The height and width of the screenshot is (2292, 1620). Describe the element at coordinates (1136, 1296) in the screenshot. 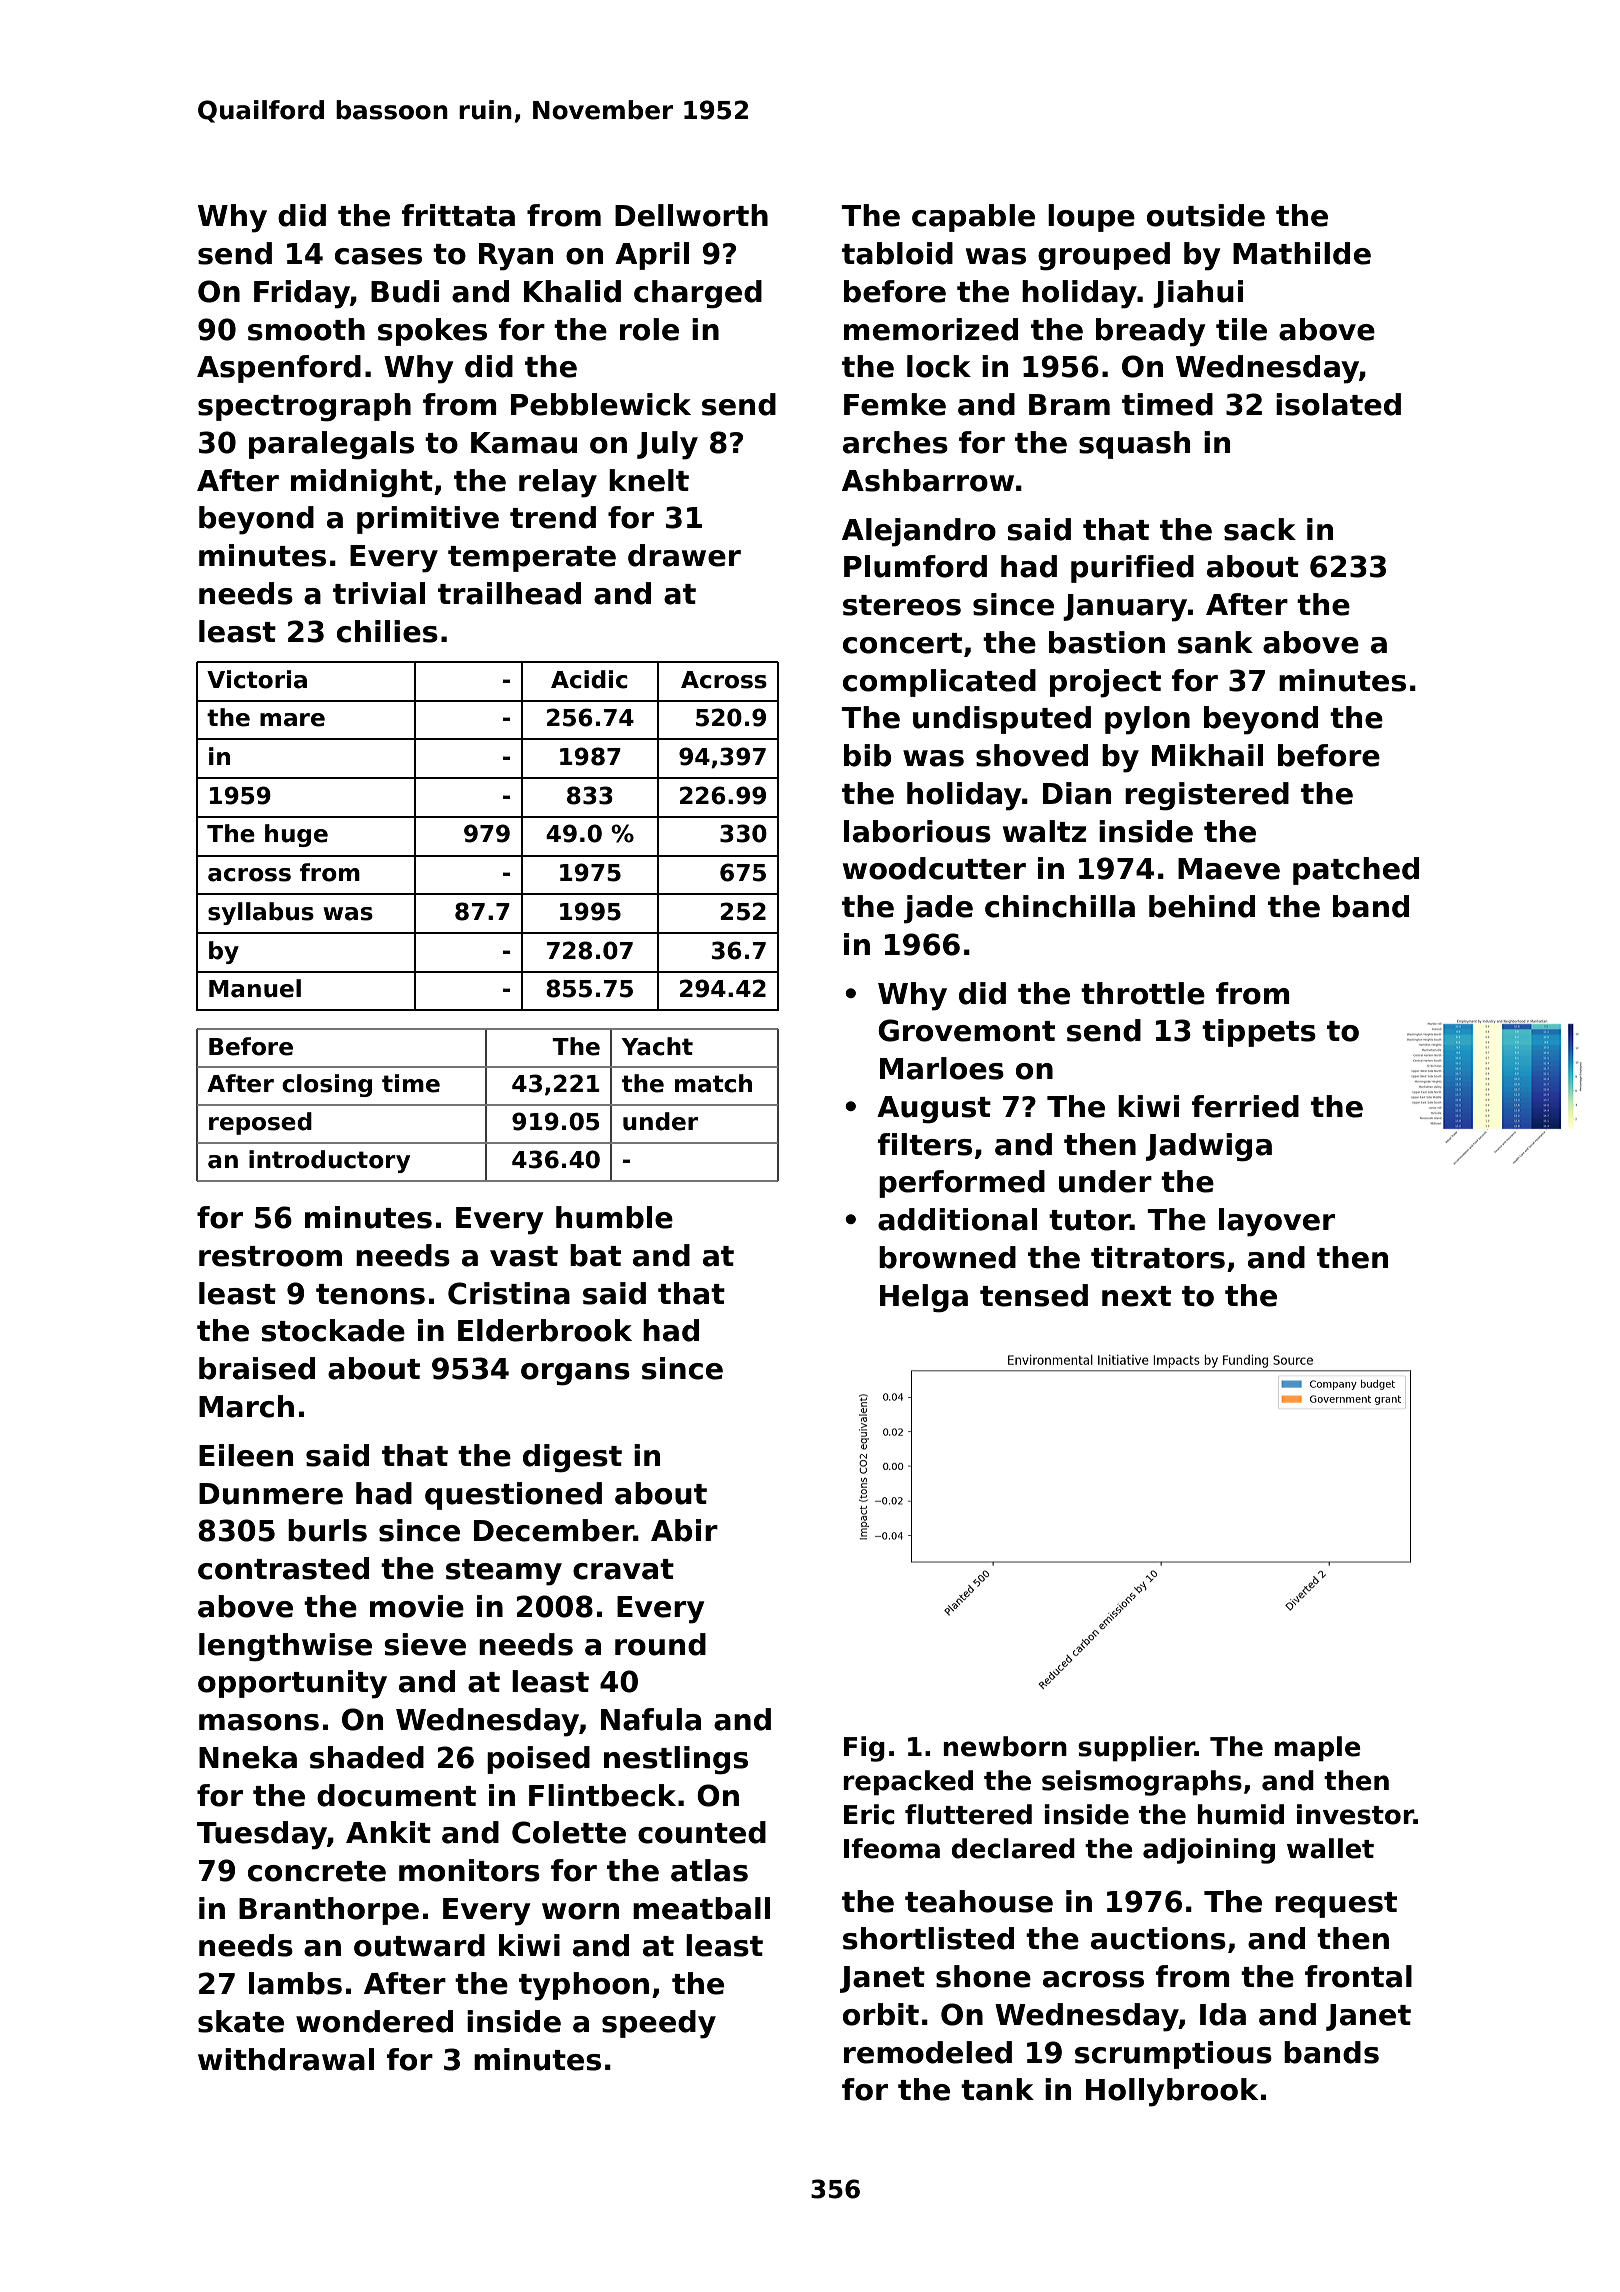

I see `next` at that location.
